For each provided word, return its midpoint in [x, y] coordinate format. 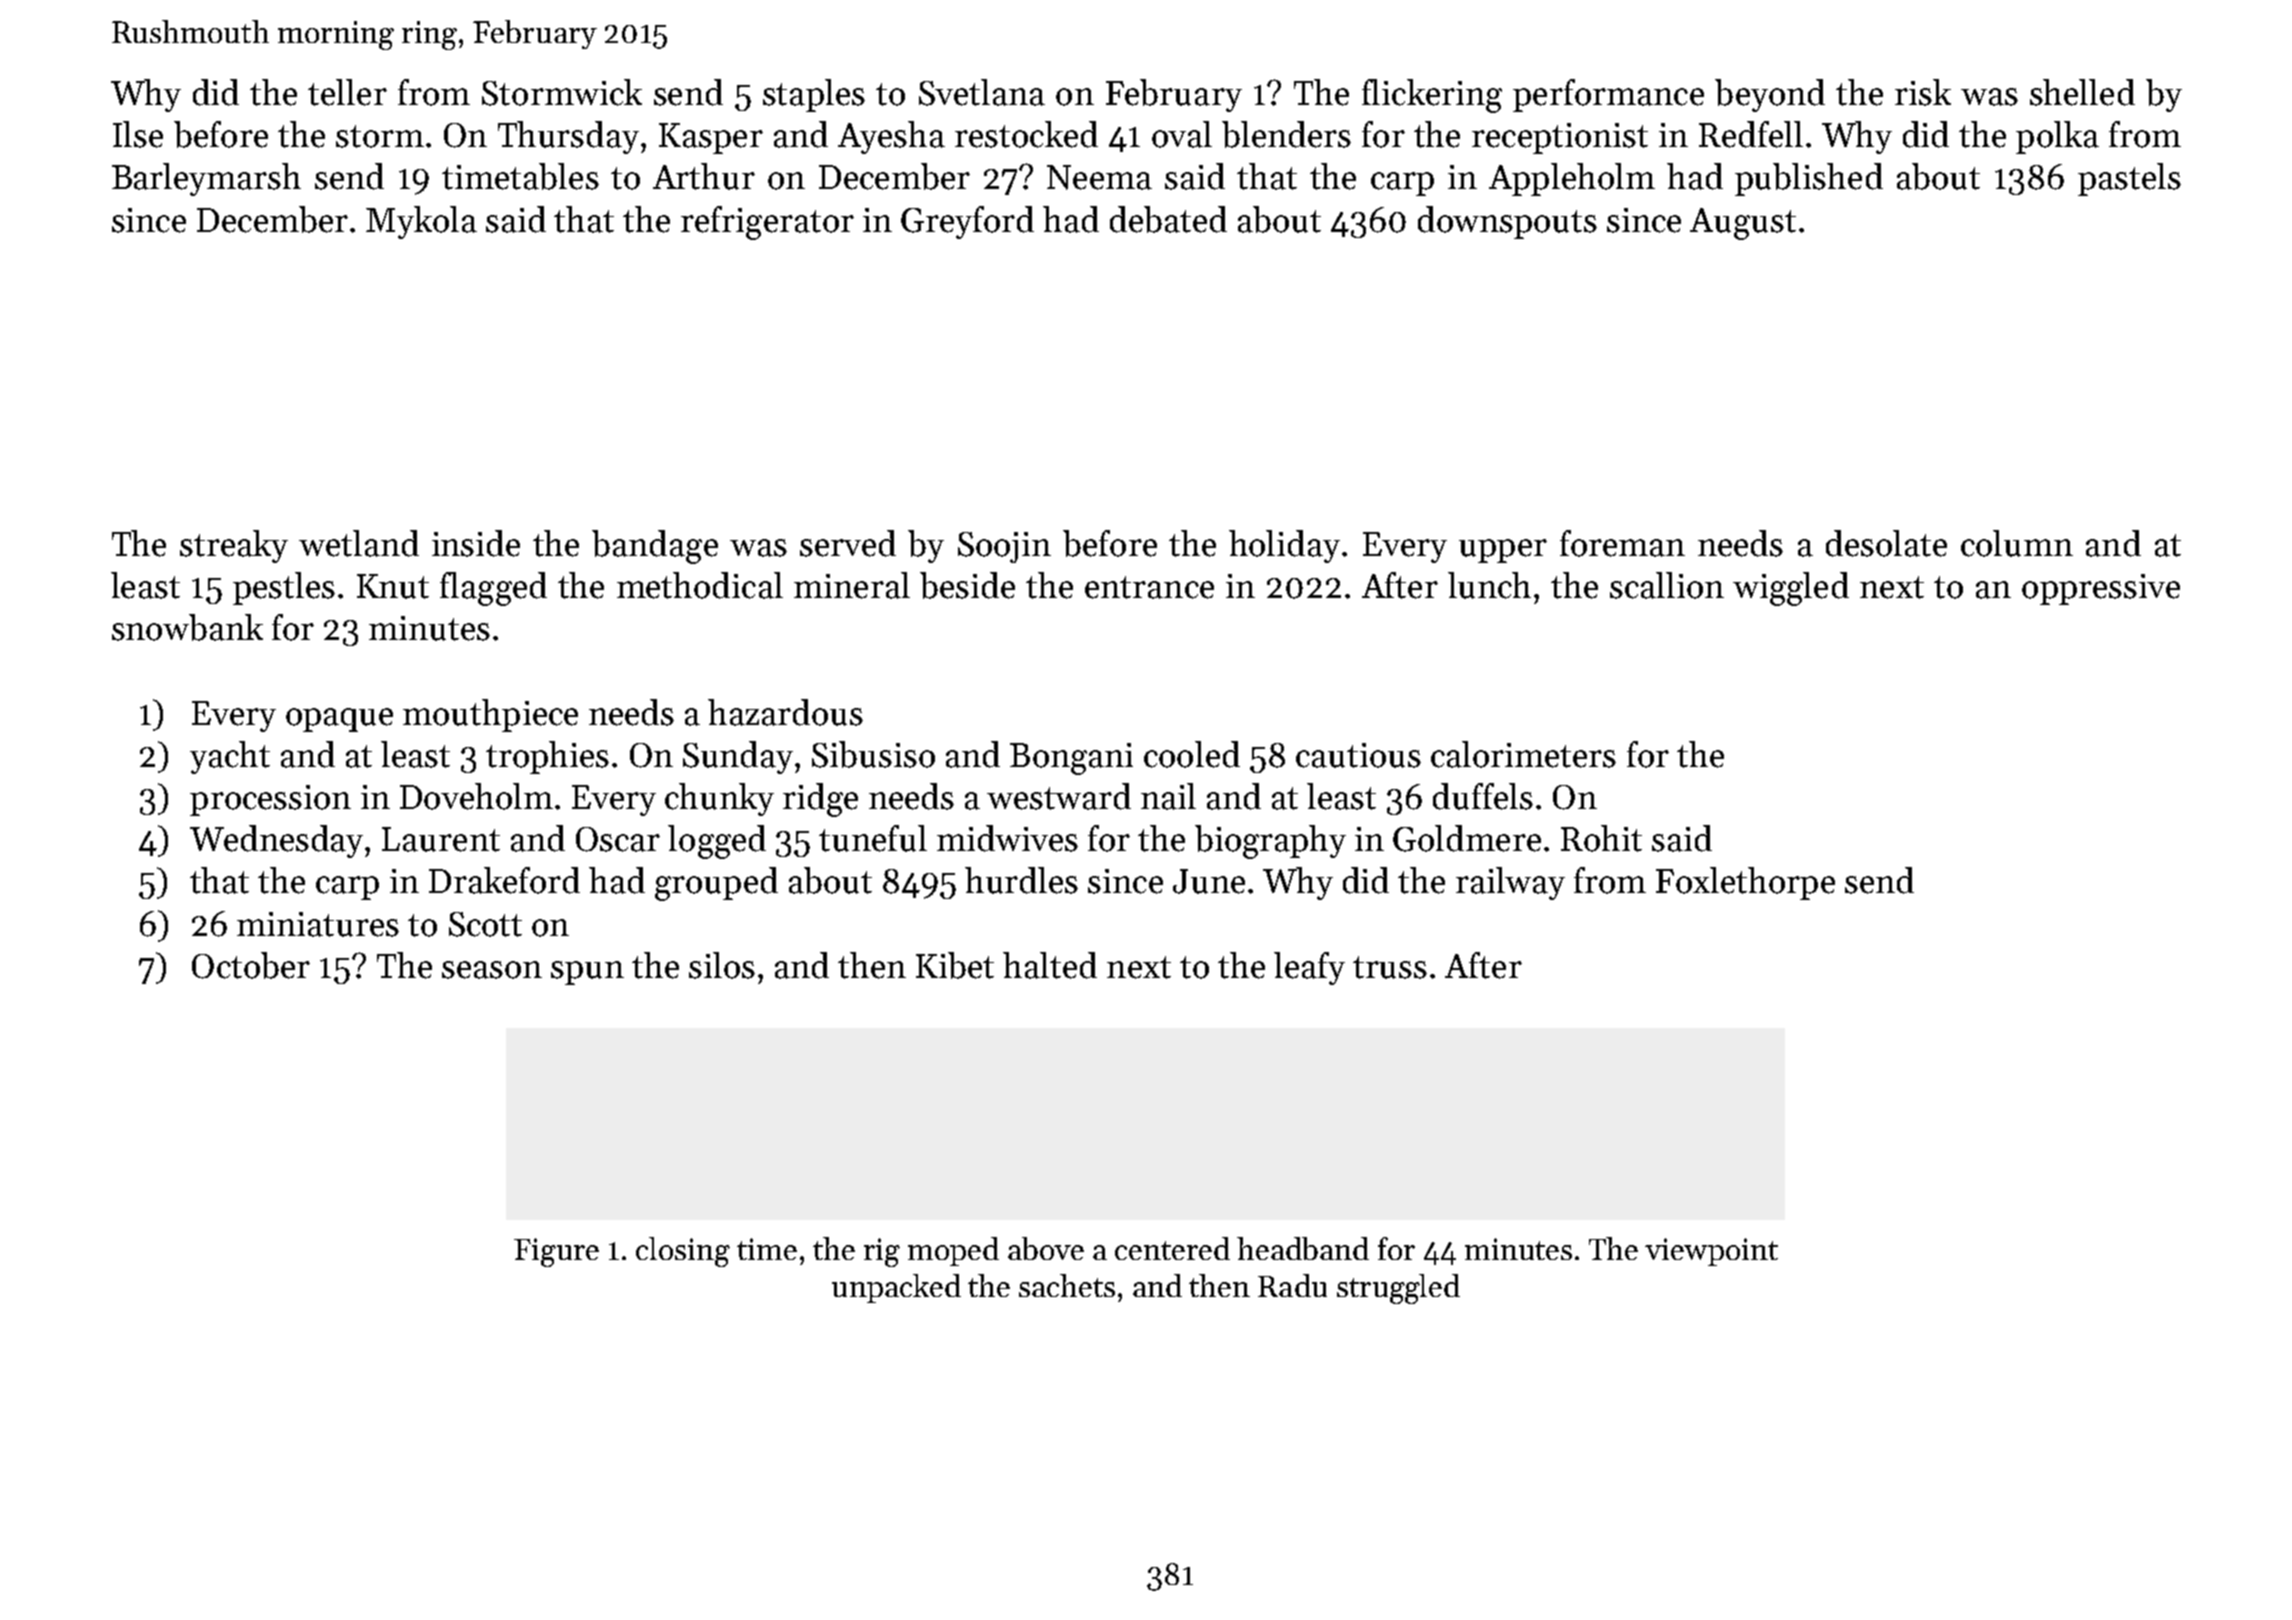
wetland [359, 543]
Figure [556, 1252]
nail [1168, 796]
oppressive [2101, 589]
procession [270, 800]
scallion [1667, 585]
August [1743, 224]
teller [347, 92]
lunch [1489, 585]
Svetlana [982, 92]
